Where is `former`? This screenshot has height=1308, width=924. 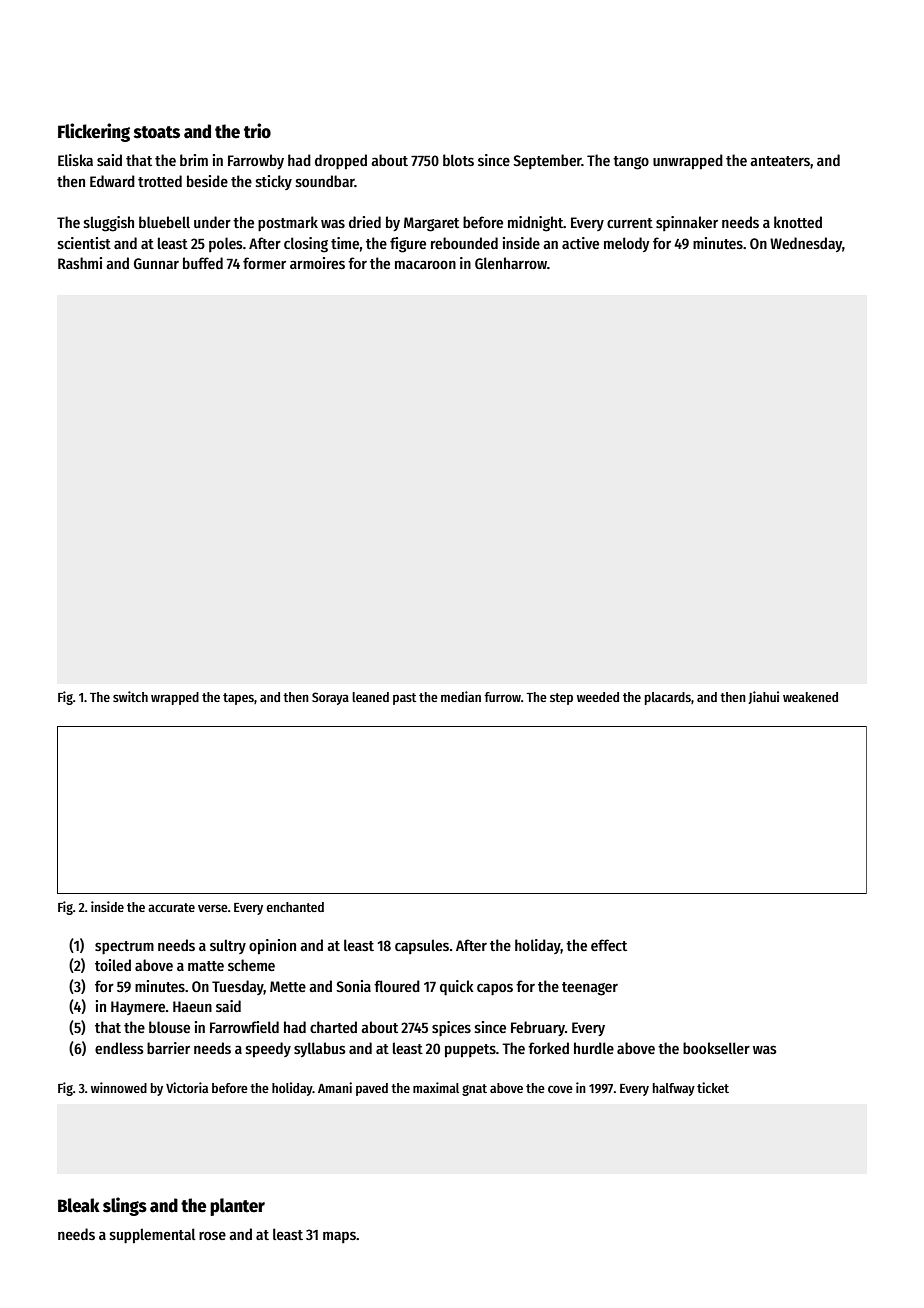 former is located at coordinates (264, 263).
